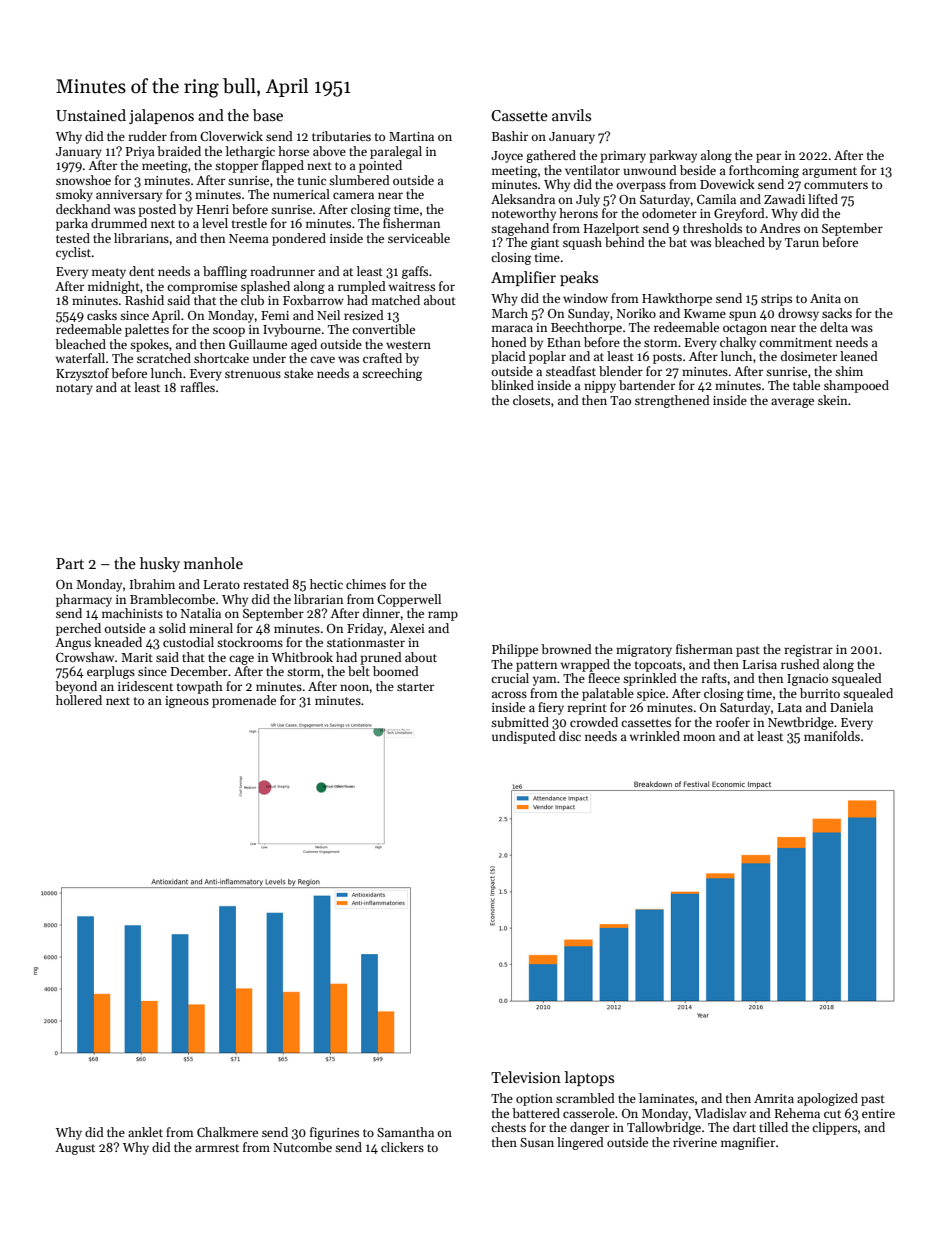 The image size is (952, 1233). Describe the element at coordinates (409, 600) in the screenshot. I see `Copperwell` at that location.
